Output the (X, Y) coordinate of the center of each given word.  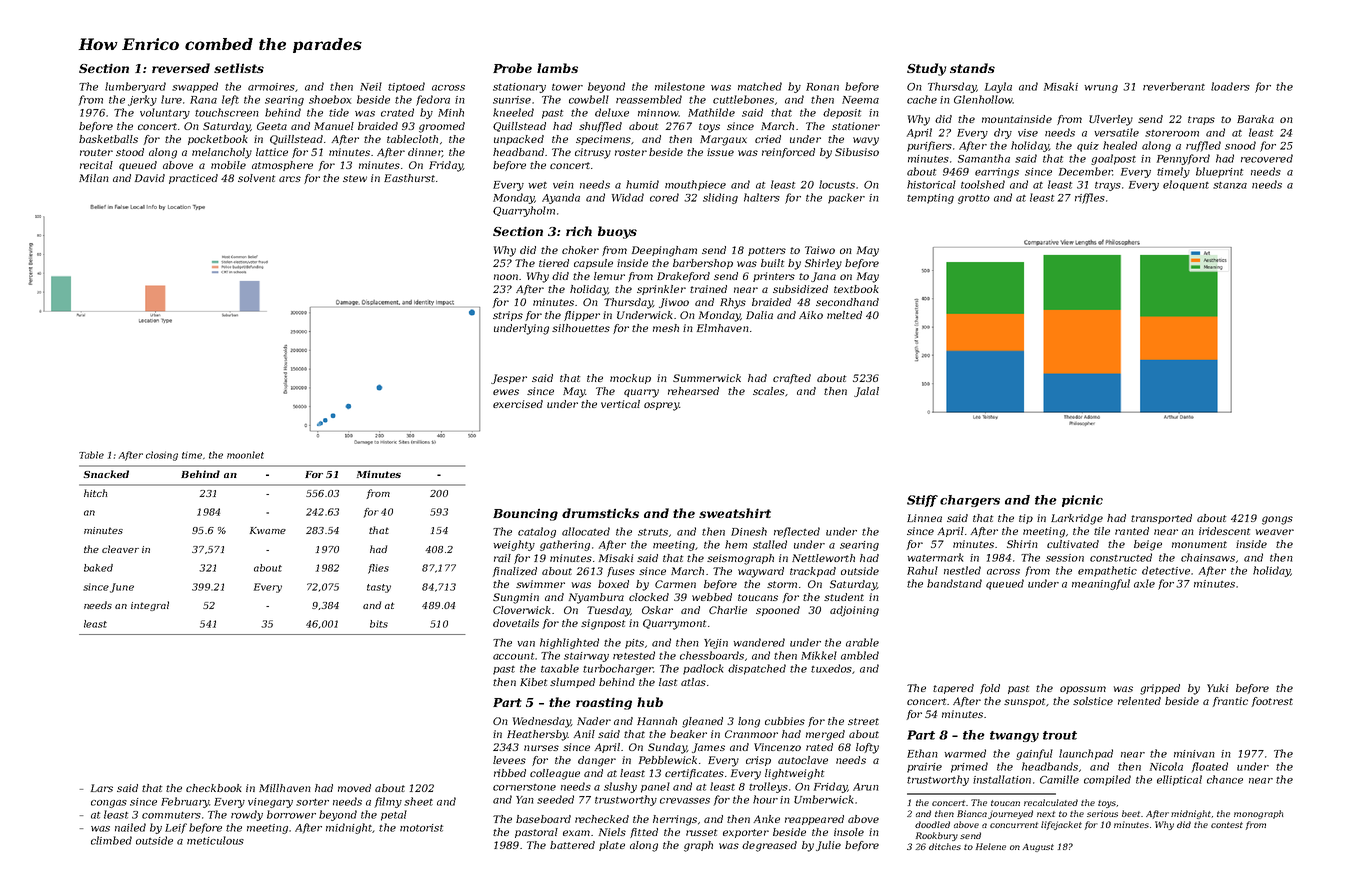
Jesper (509, 379)
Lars (102, 788)
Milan (94, 178)
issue (720, 152)
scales (769, 391)
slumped (572, 683)
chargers (970, 501)
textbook (856, 289)
